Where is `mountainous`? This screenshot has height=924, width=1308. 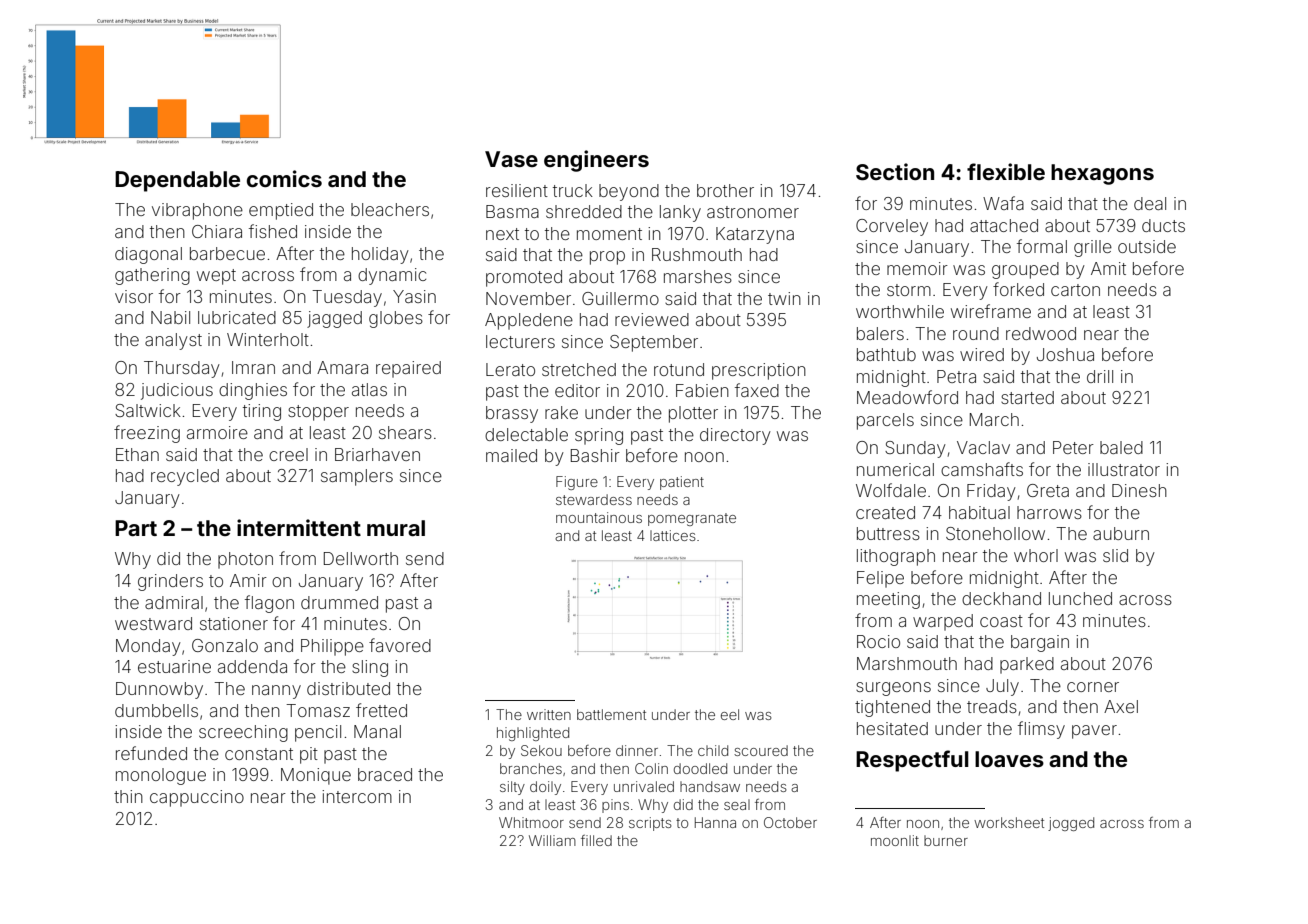
mountainous is located at coordinates (599, 517).
